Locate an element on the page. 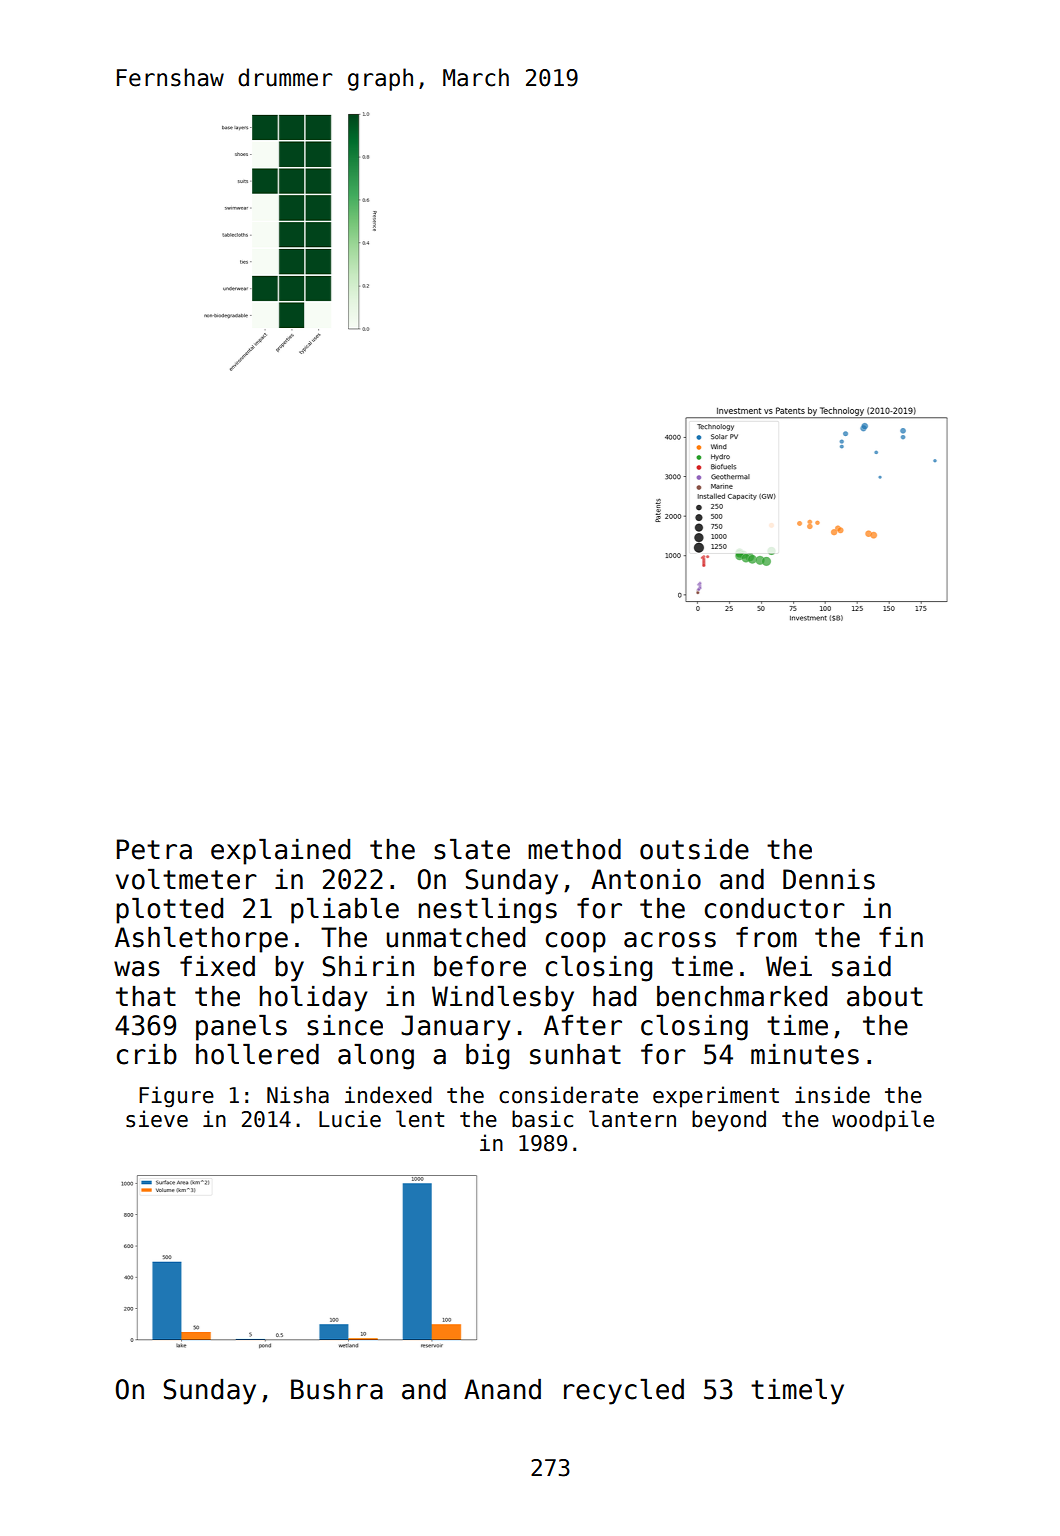 This image has height=1536, width=1060. lent is located at coordinates (420, 1119).
